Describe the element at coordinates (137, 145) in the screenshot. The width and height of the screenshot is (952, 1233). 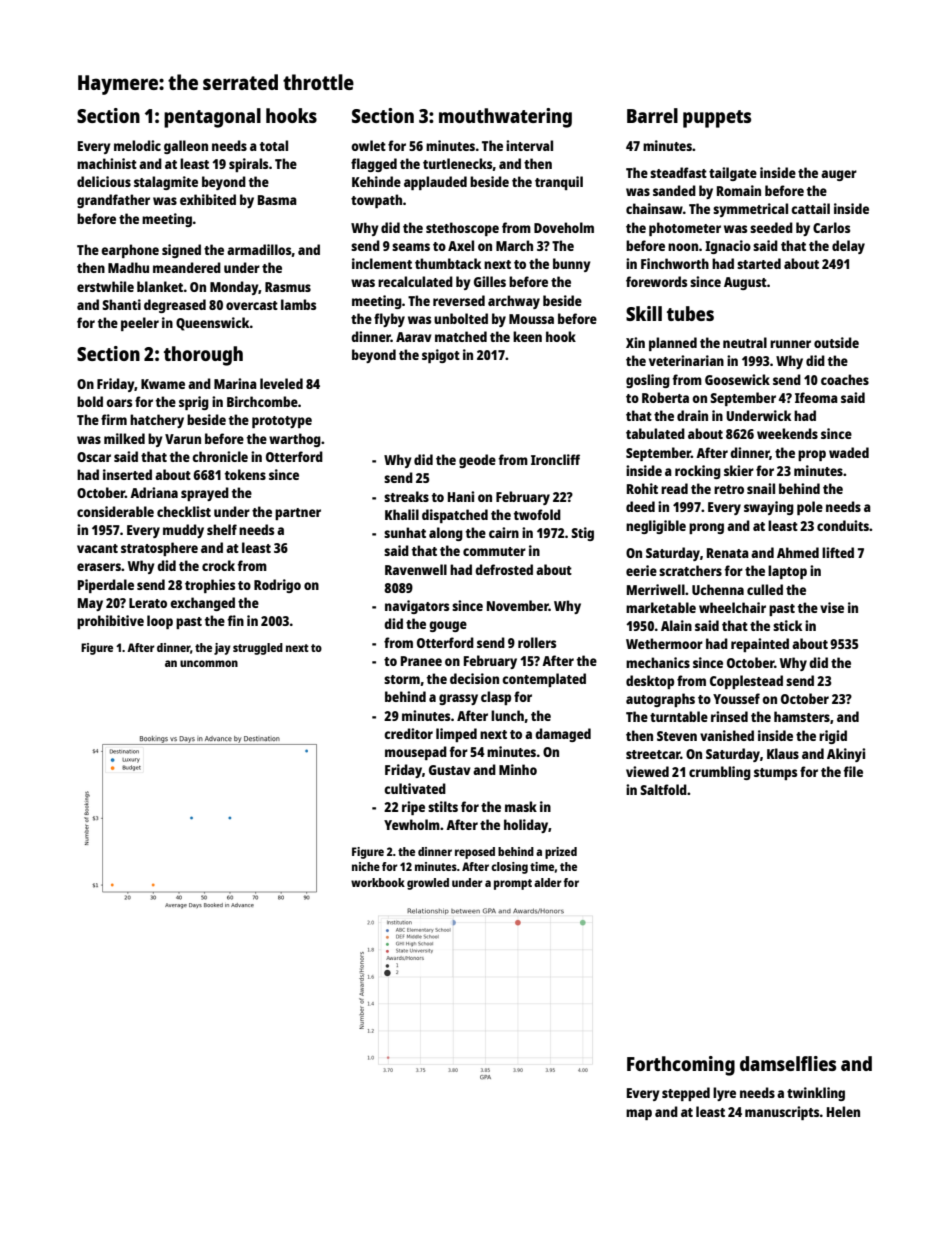
I see `melodic` at that location.
